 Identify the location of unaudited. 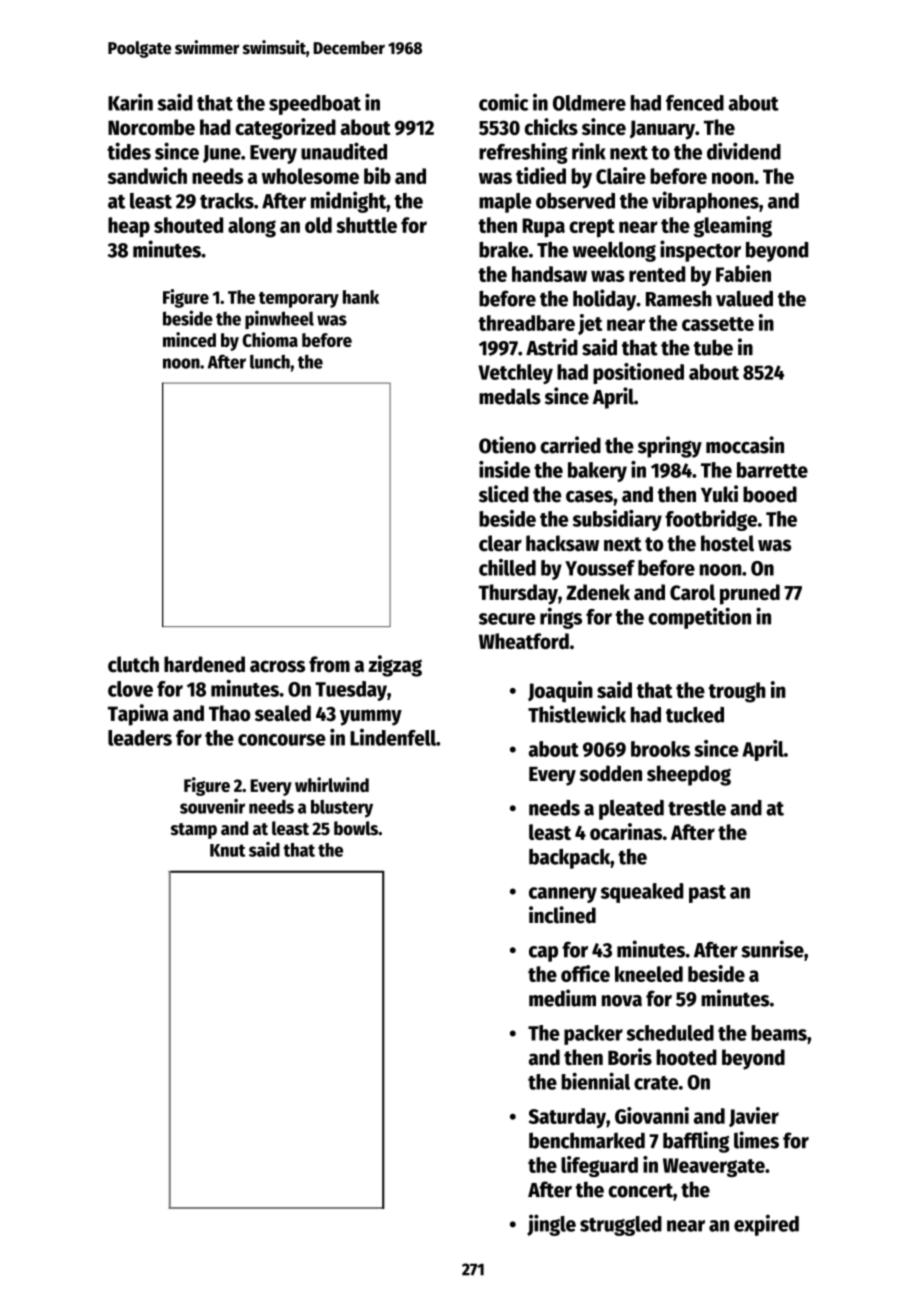
(344, 151).
